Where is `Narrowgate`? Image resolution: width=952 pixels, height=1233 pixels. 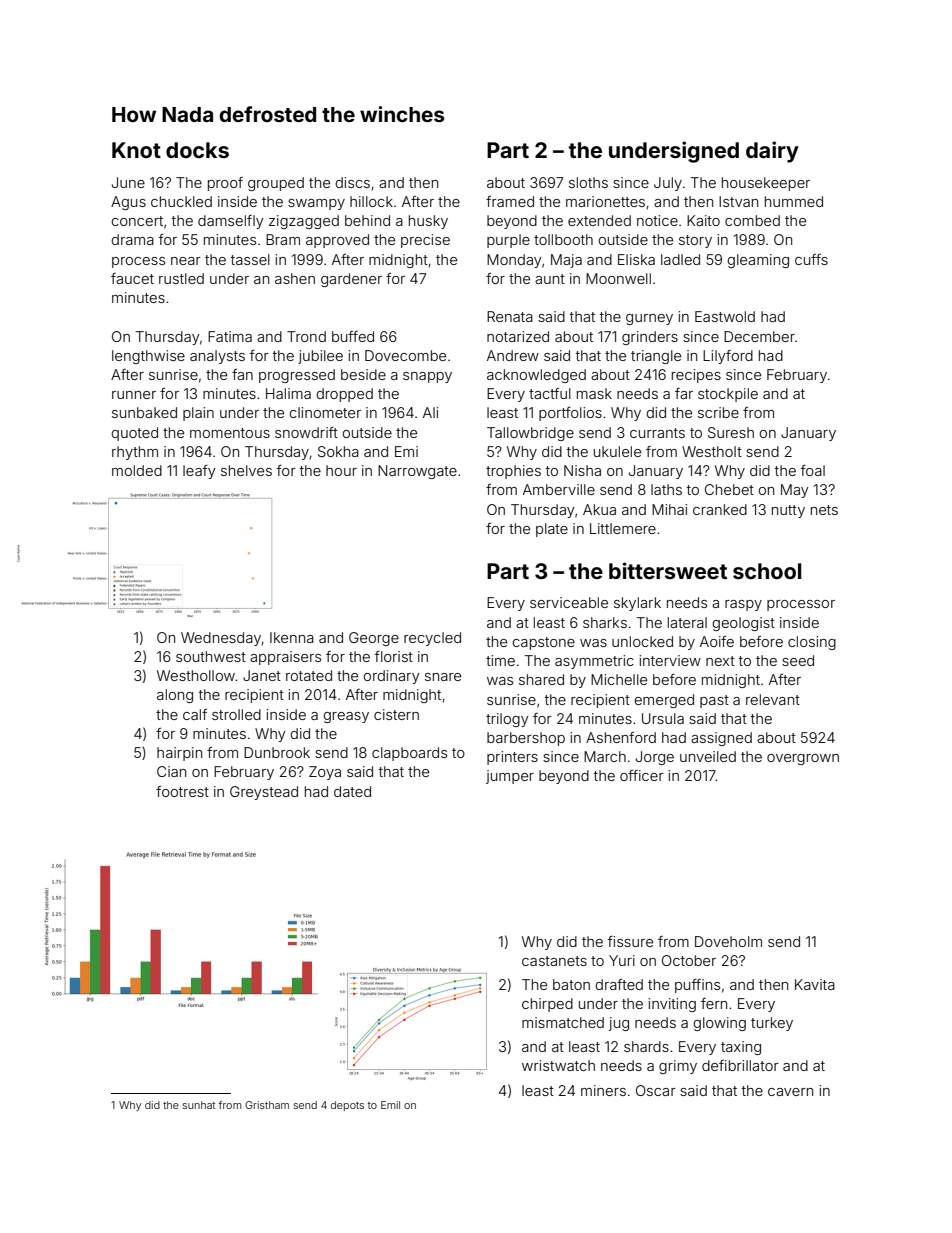
Narrowgate is located at coordinates (417, 472).
